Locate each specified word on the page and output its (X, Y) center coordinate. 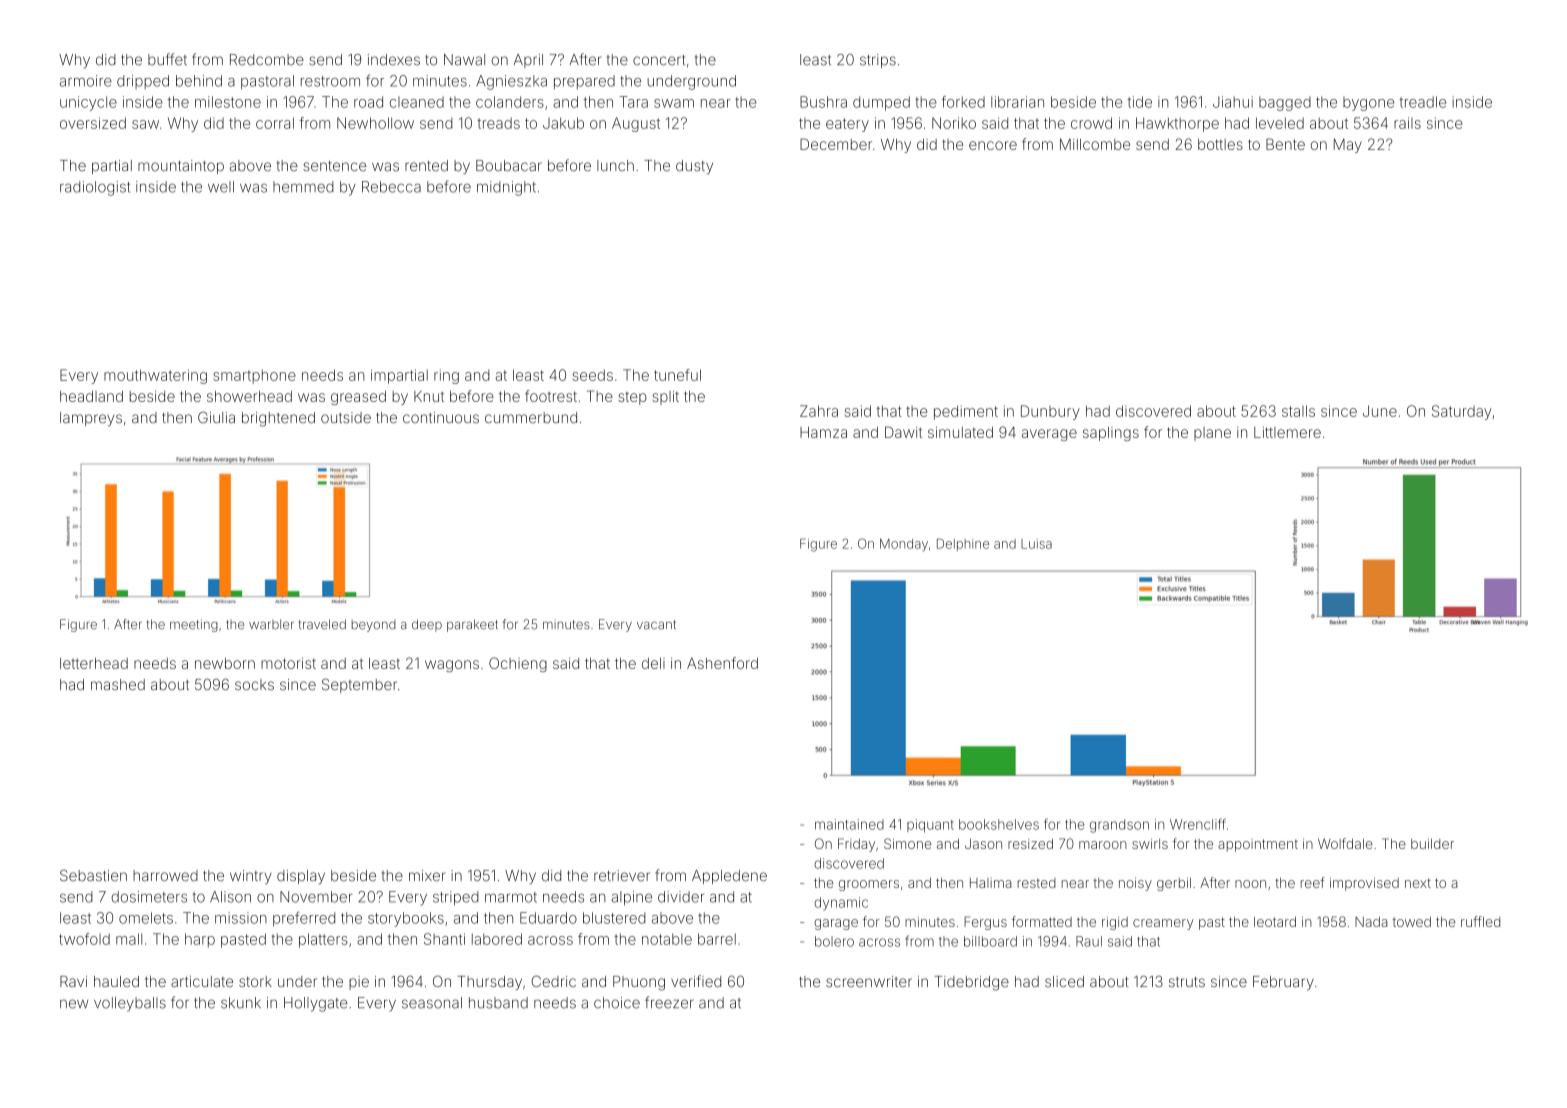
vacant (656, 625)
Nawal (464, 60)
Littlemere (1287, 432)
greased (358, 398)
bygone (1368, 104)
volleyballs (130, 1004)
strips (878, 61)
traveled (322, 624)
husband (498, 1003)
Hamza (823, 432)
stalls (1298, 411)
